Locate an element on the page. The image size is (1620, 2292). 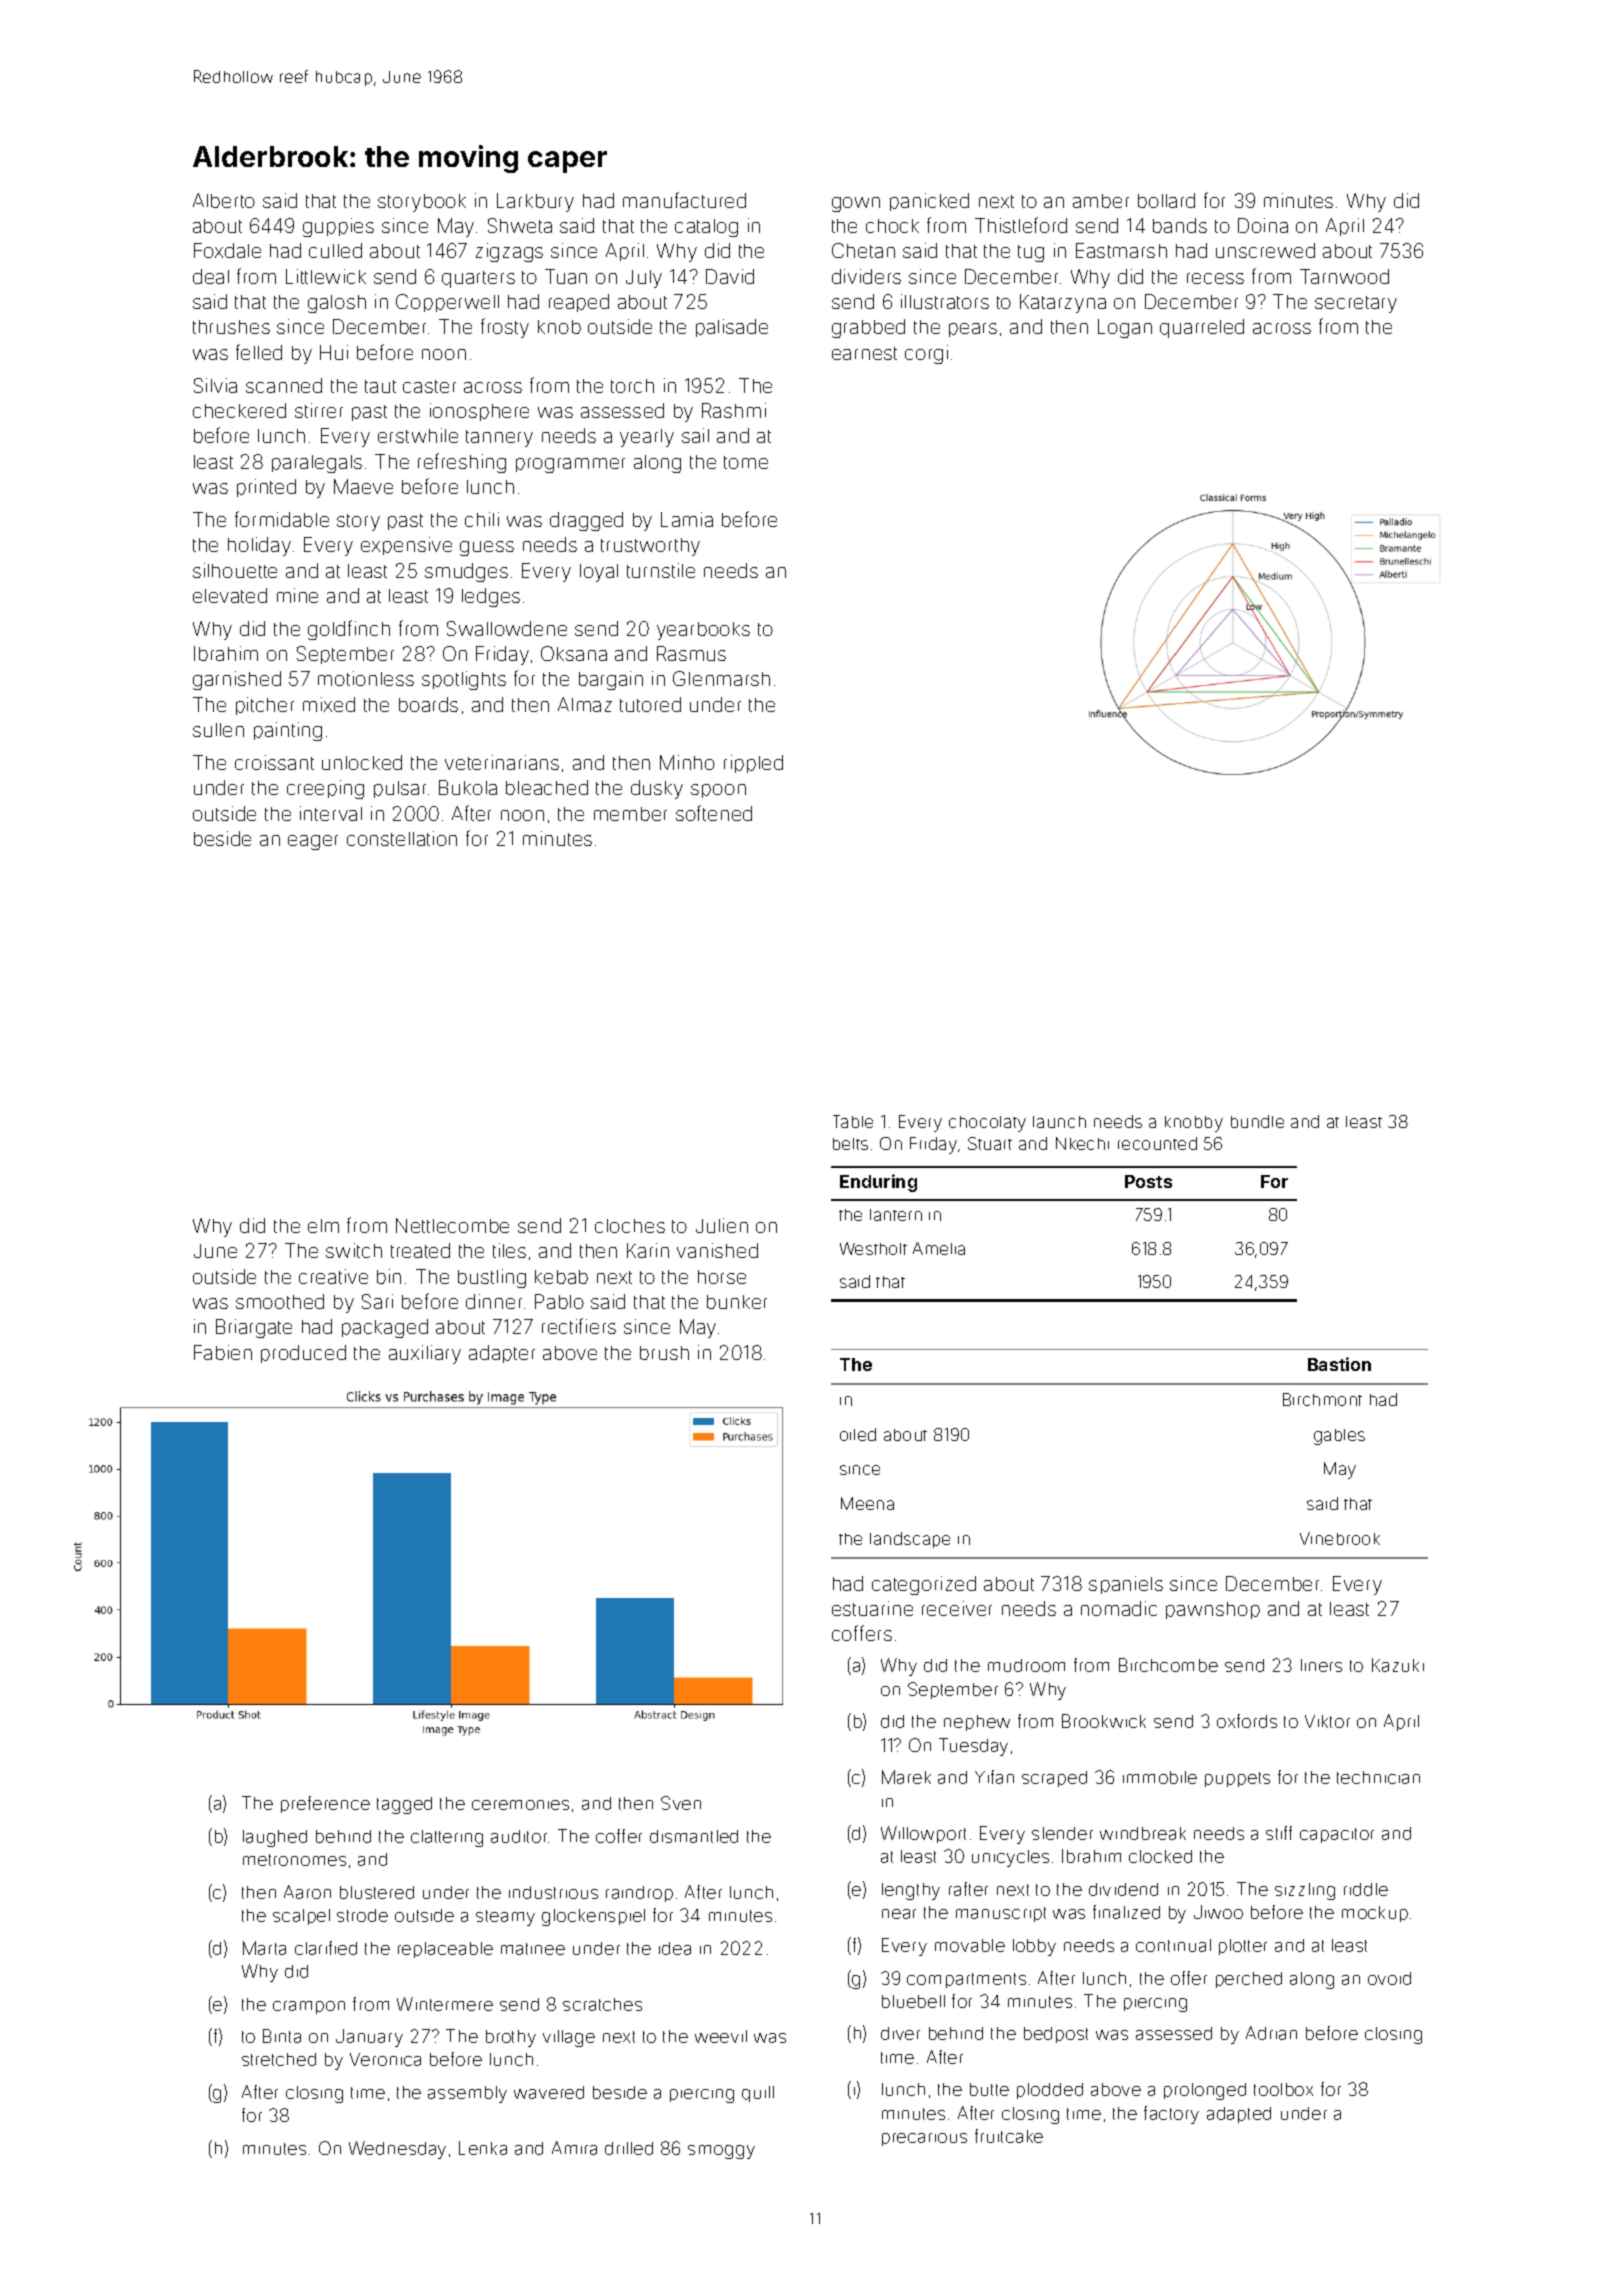
palisade is located at coordinates (732, 328).
